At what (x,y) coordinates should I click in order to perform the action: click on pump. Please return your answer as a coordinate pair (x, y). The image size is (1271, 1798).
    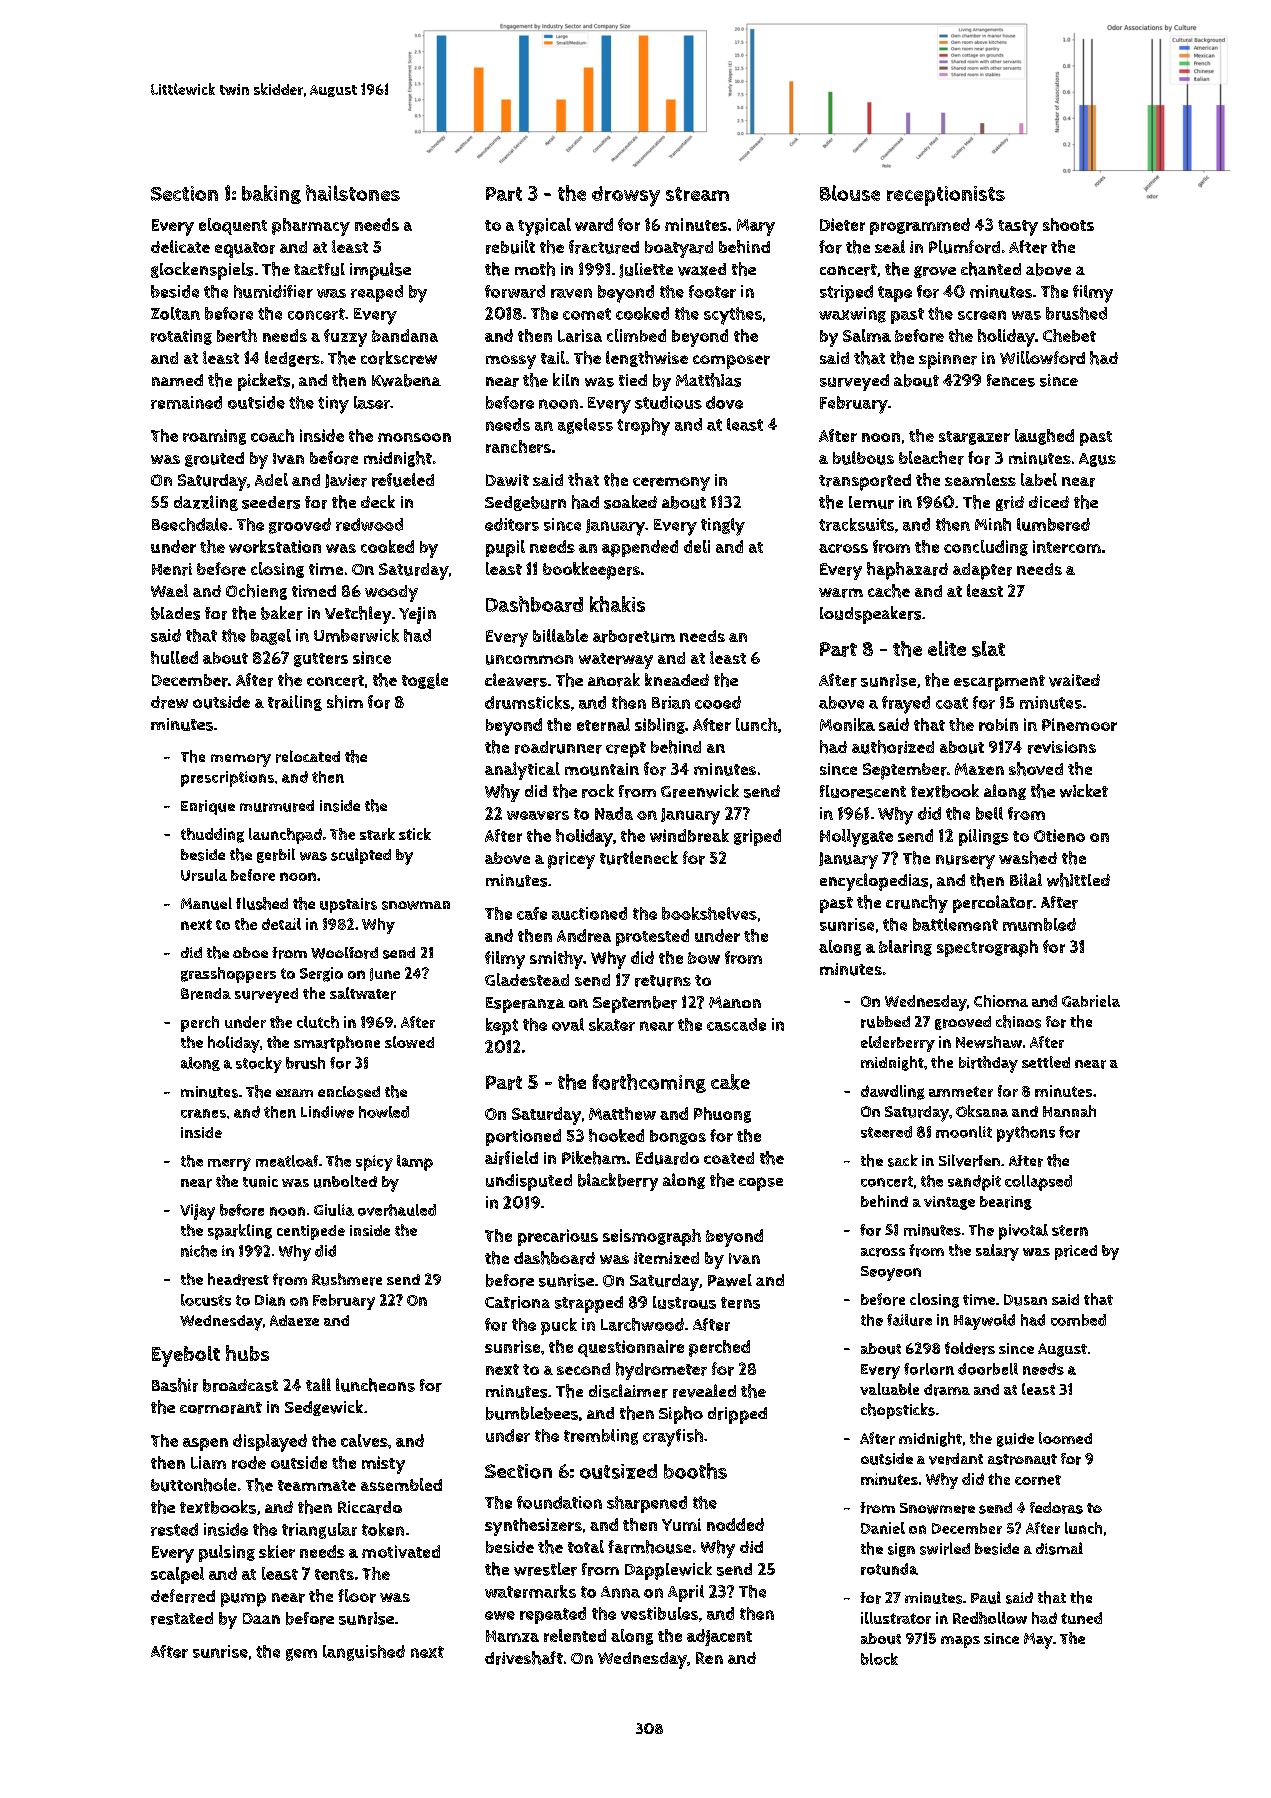
    Looking at the image, I should click on (243, 1600).
